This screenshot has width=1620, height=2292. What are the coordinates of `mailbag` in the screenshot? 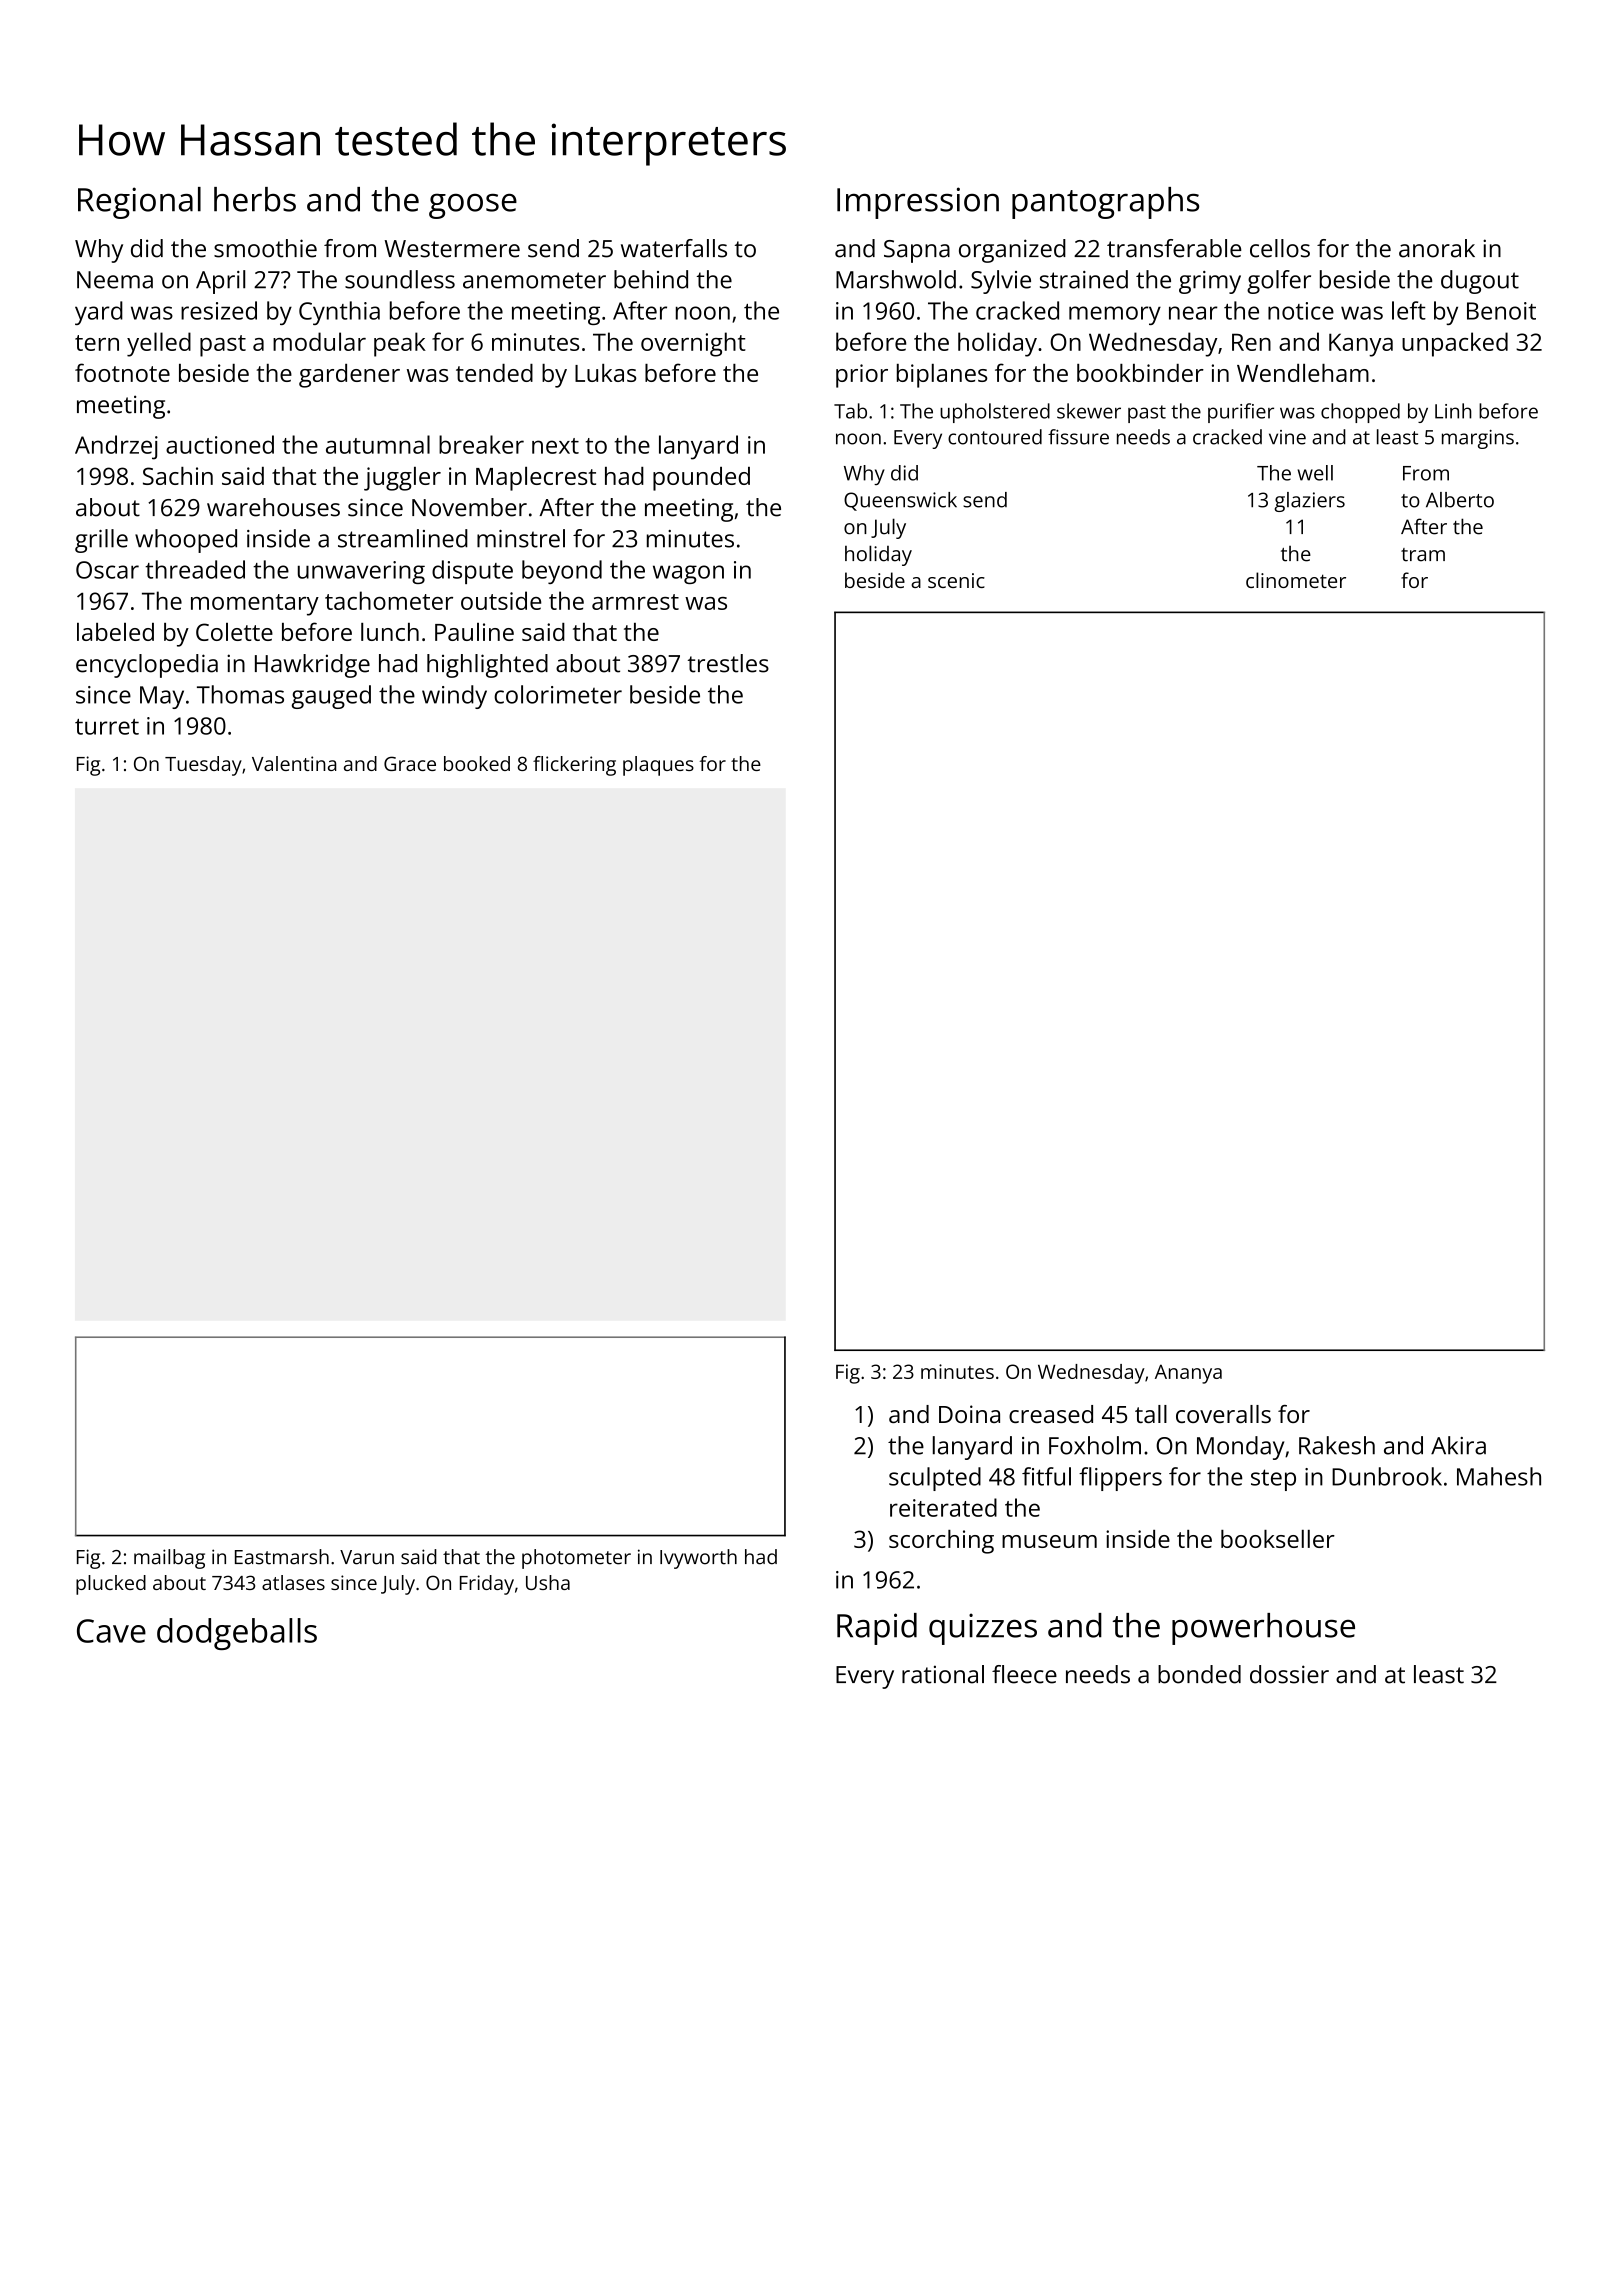 It's located at (169, 1559).
